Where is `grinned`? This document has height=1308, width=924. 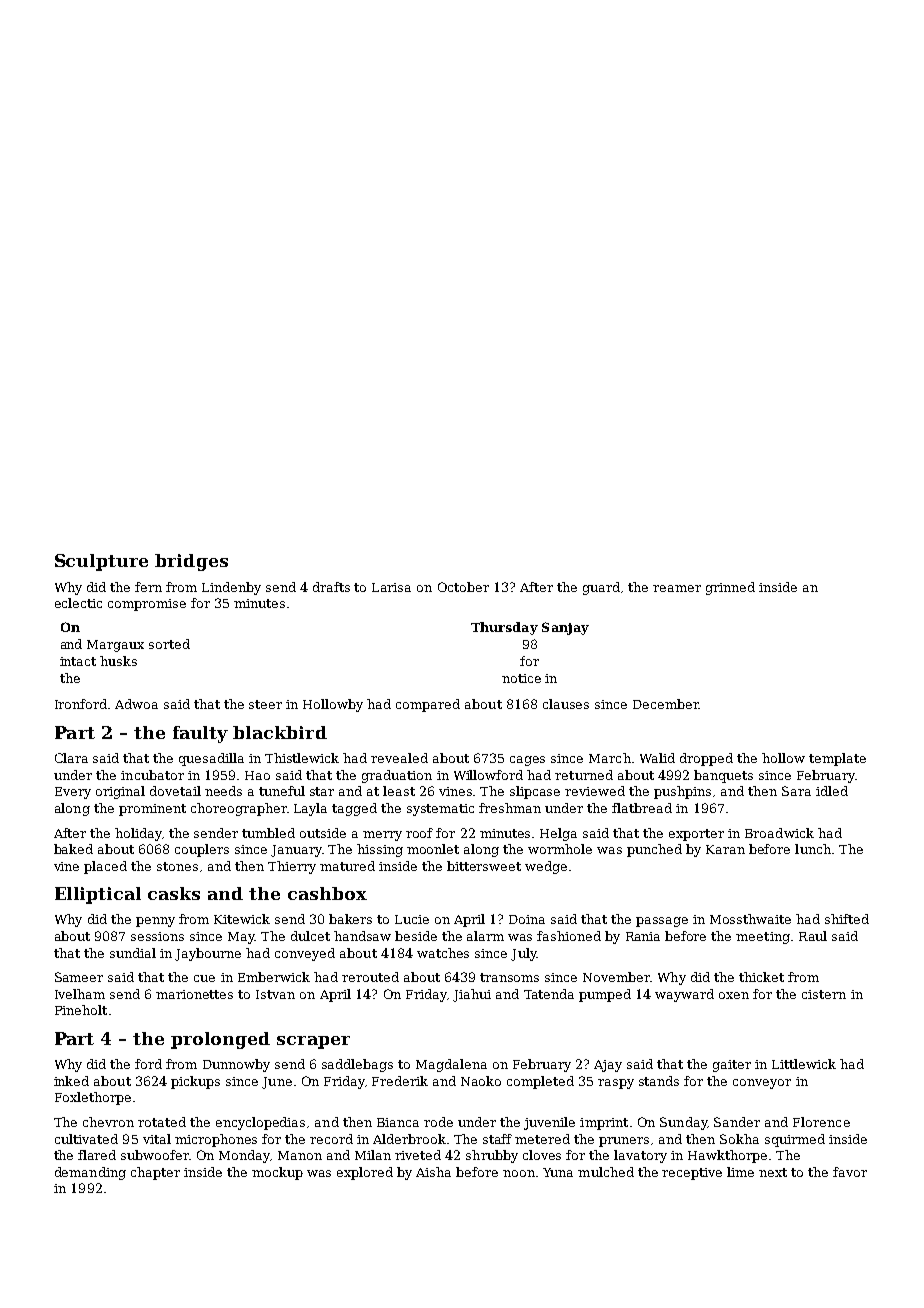
grinned is located at coordinates (730, 588).
